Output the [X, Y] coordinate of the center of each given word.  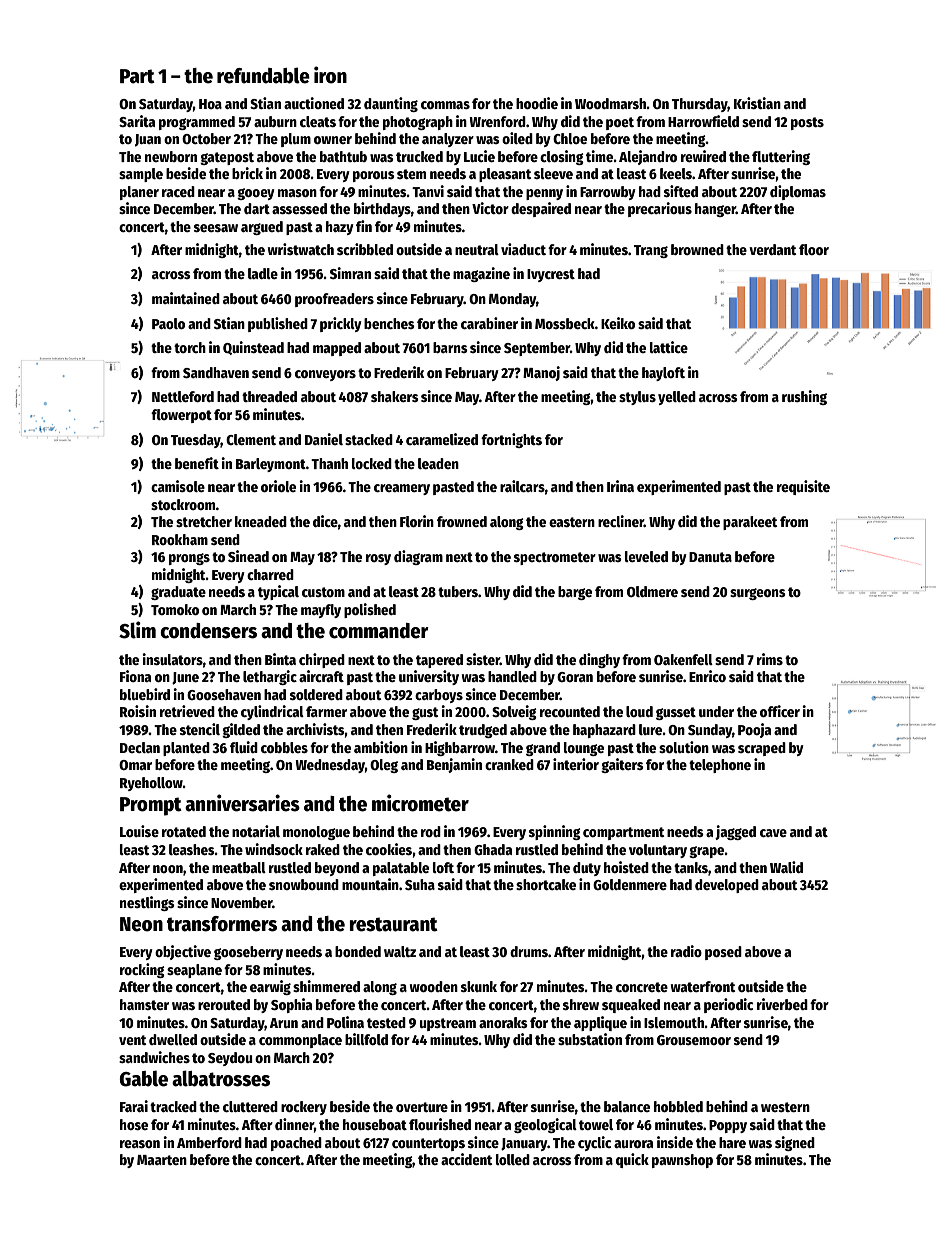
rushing [804, 397]
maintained [186, 298]
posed [723, 953]
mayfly [321, 611]
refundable [263, 75]
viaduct [523, 249]
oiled [517, 138]
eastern [572, 522]
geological [545, 1125]
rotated [184, 831]
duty [587, 869]
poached [296, 1144]
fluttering [781, 157]
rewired [703, 156]
